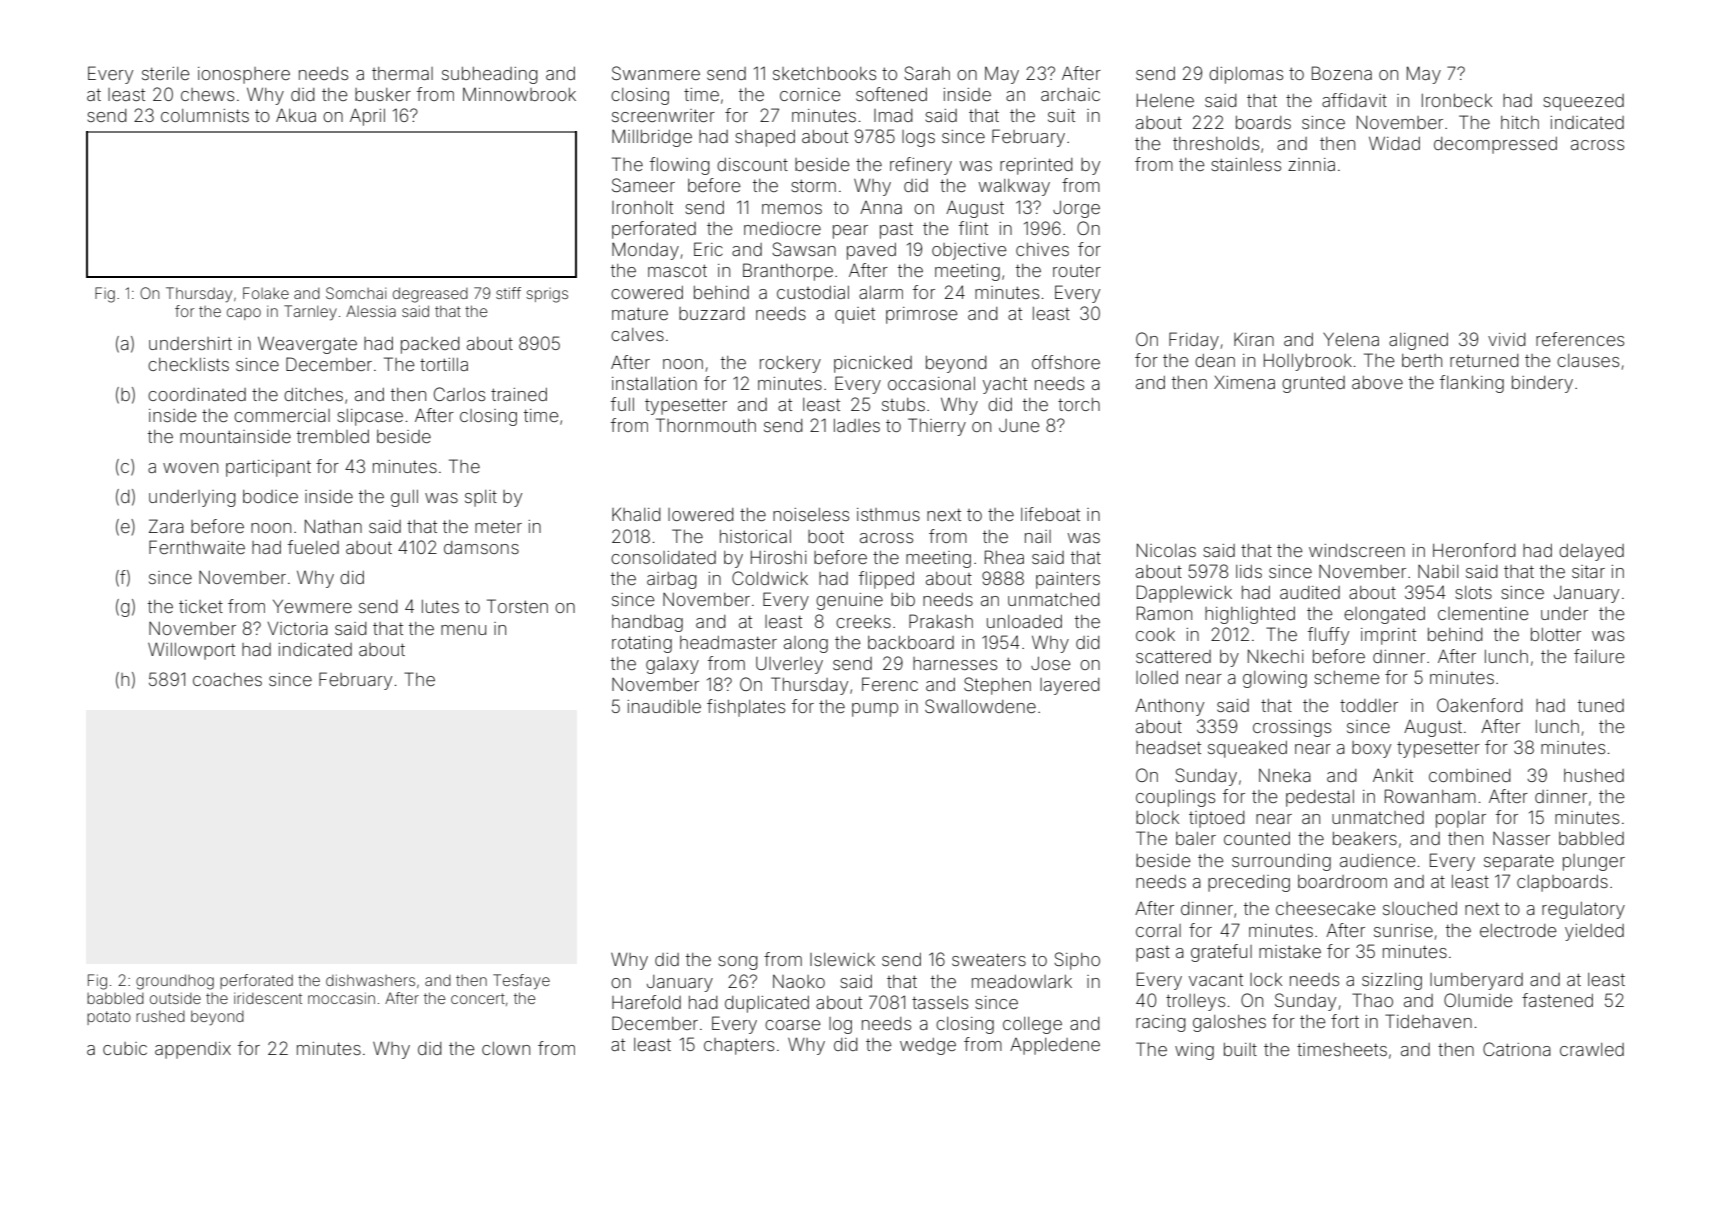 This screenshot has width=1712, height=1211. What do you see at coordinates (1216, 979) in the screenshot?
I see `vacant` at bounding box center [1216, 979].
